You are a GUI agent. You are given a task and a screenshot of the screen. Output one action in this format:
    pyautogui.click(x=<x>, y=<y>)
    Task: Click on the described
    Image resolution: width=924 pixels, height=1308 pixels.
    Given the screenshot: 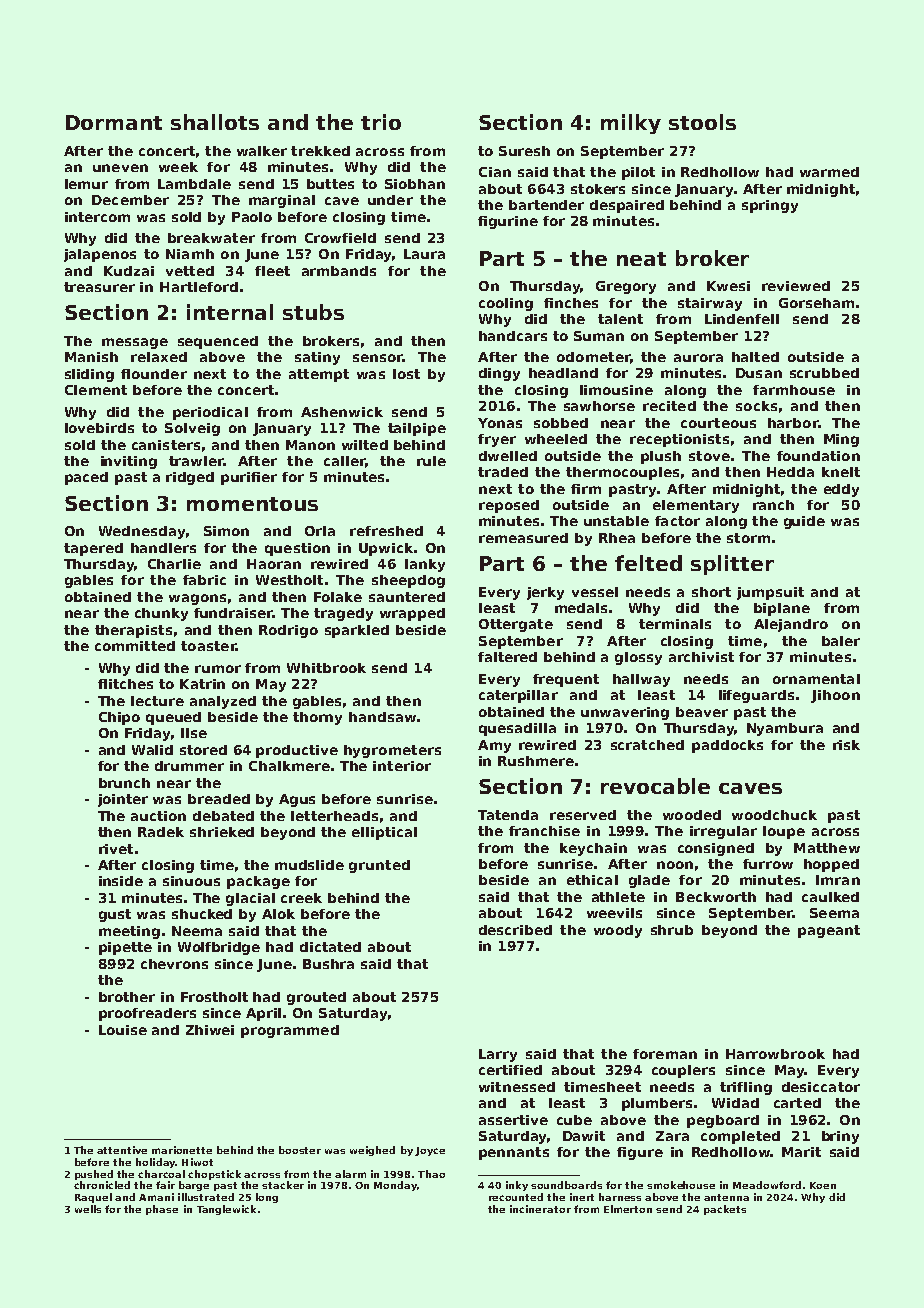 What is the action you would take?
    pyautogui.click(x=515, y=930)
